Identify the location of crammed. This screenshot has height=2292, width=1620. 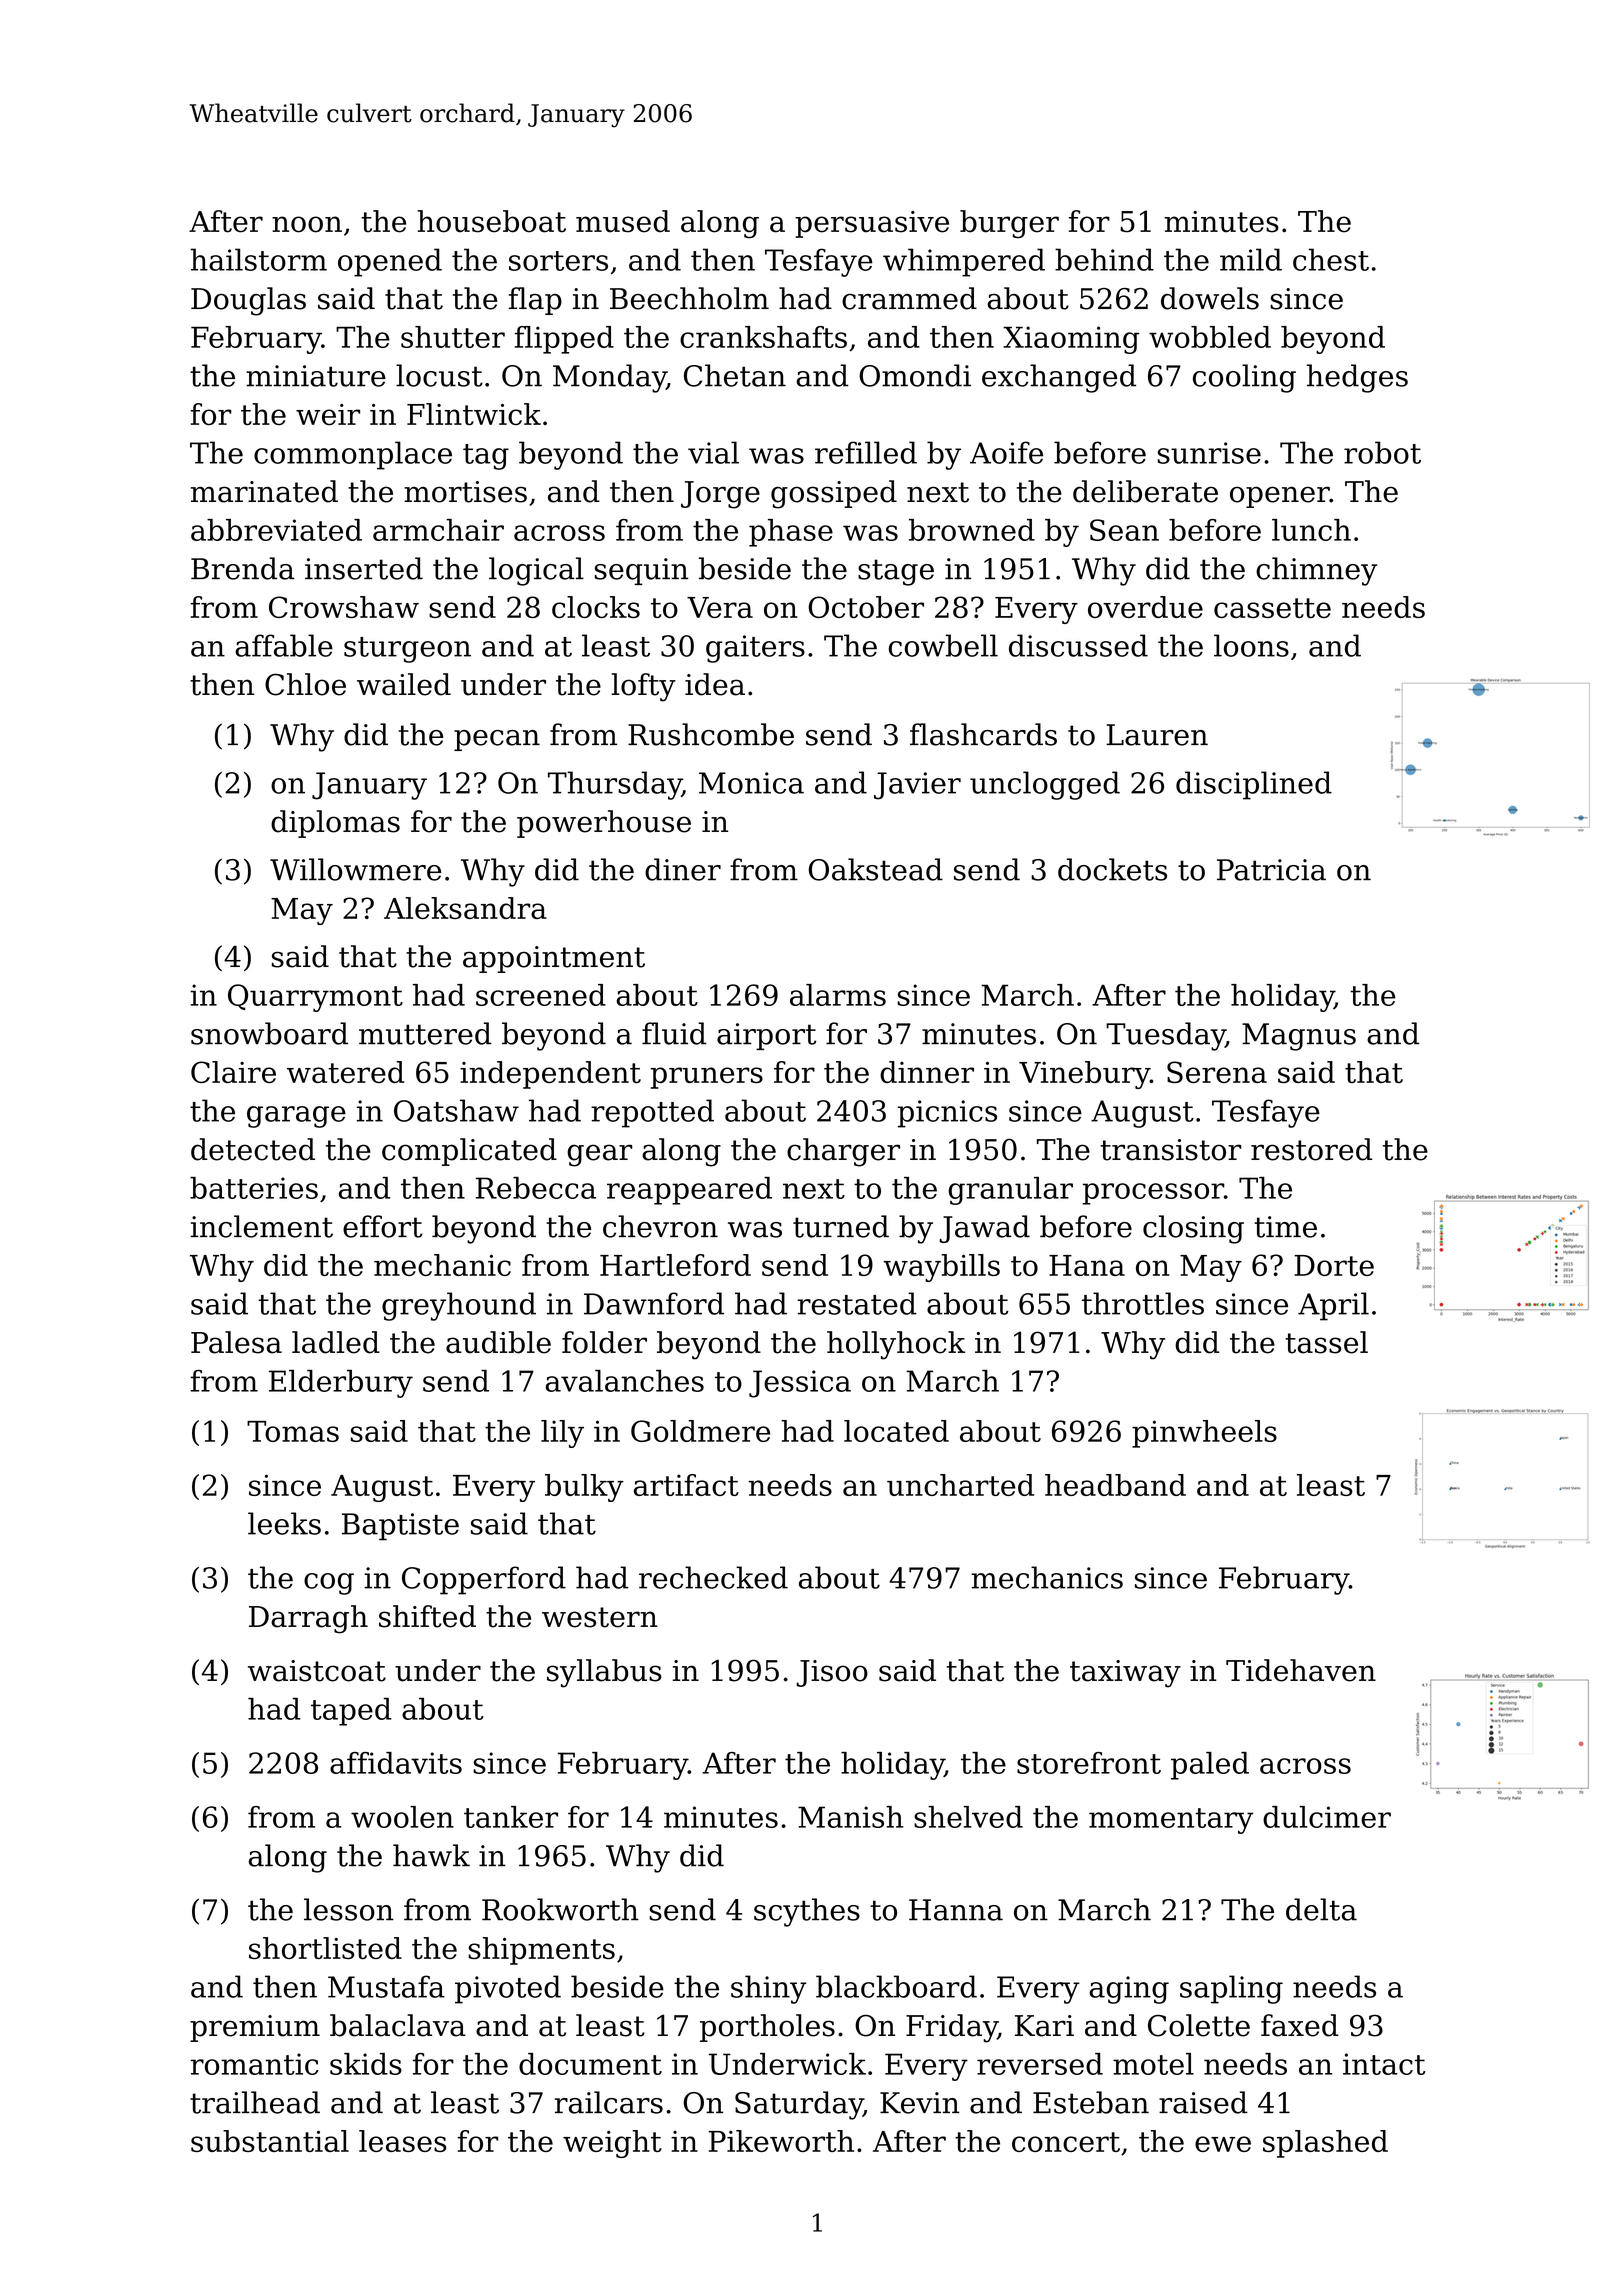
(909, 298).
